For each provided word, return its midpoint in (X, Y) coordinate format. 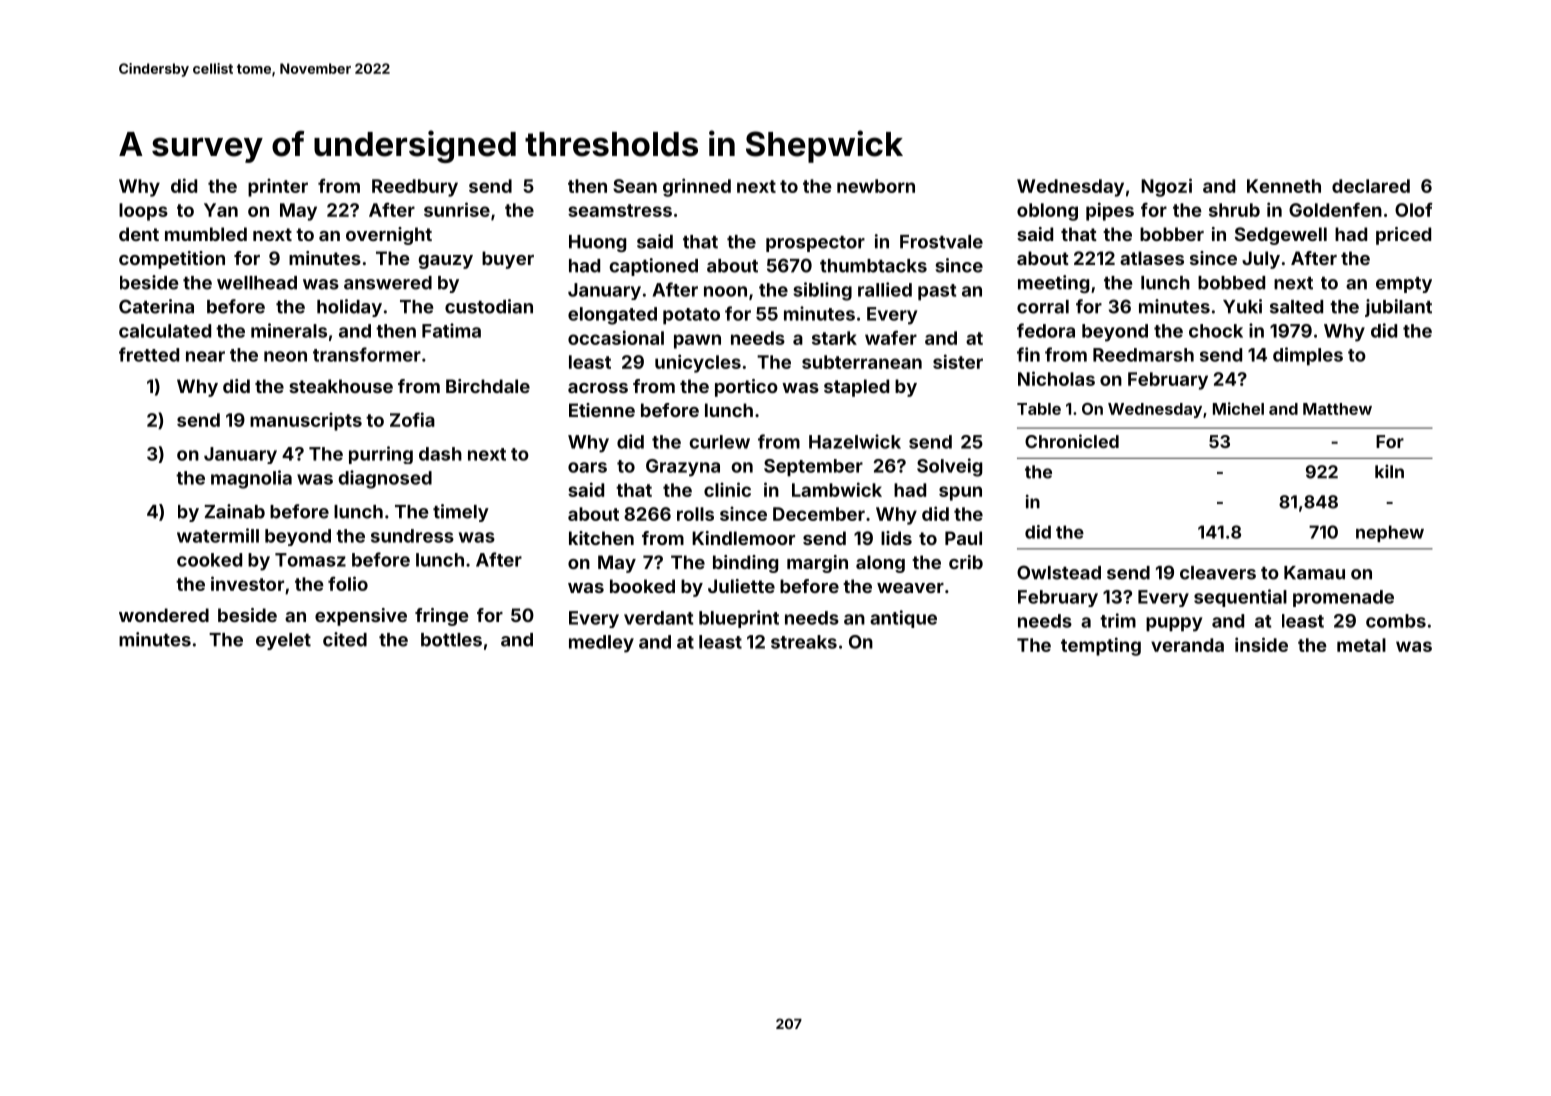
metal (1361, 645)
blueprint (739, 619)
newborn (876, 186)
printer (278, 187)
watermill (218, 535)
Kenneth (1284, 186)
